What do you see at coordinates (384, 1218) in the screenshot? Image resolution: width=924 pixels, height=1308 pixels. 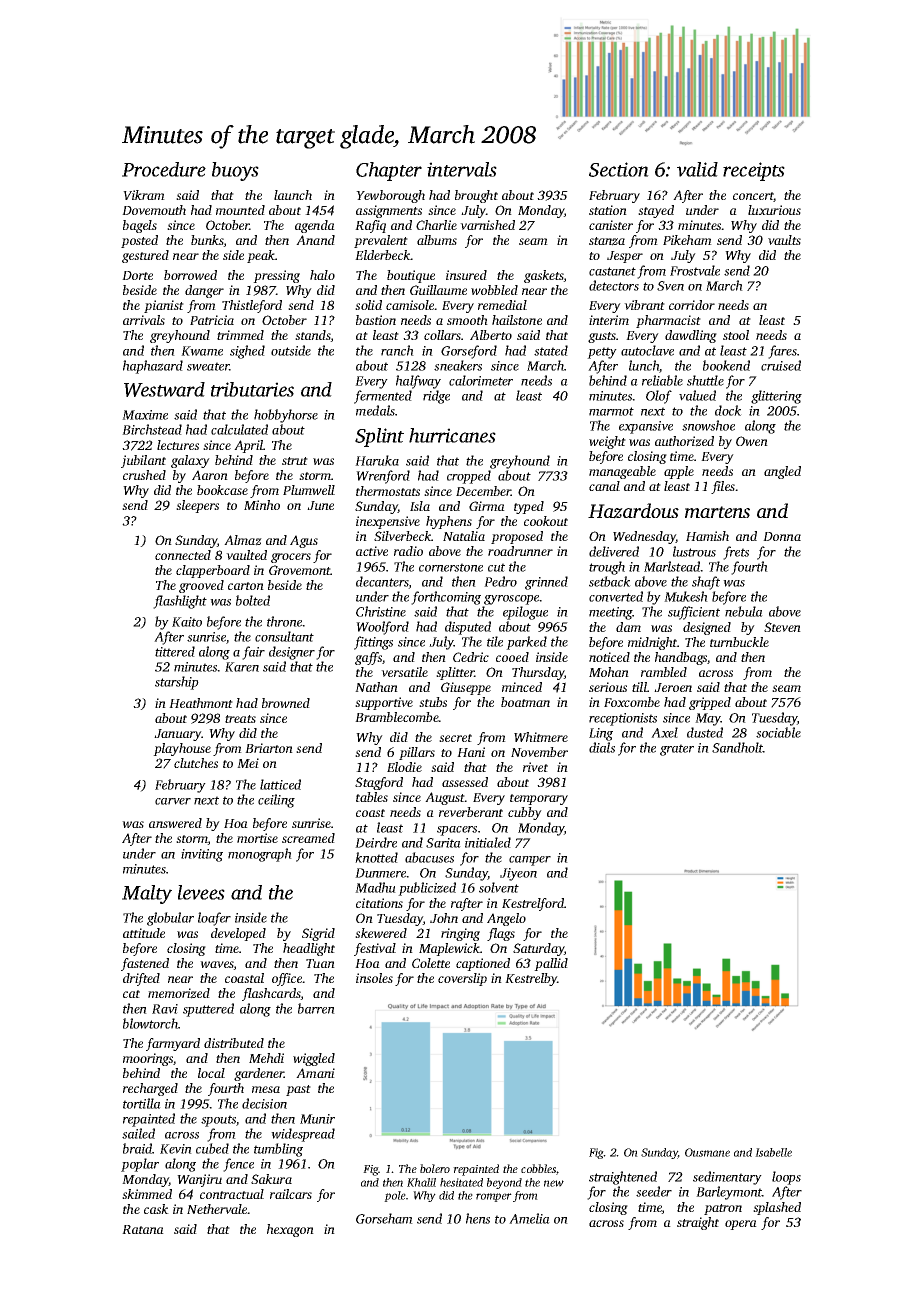 I see `Gorseham` at bounding box center [384, 1218].
